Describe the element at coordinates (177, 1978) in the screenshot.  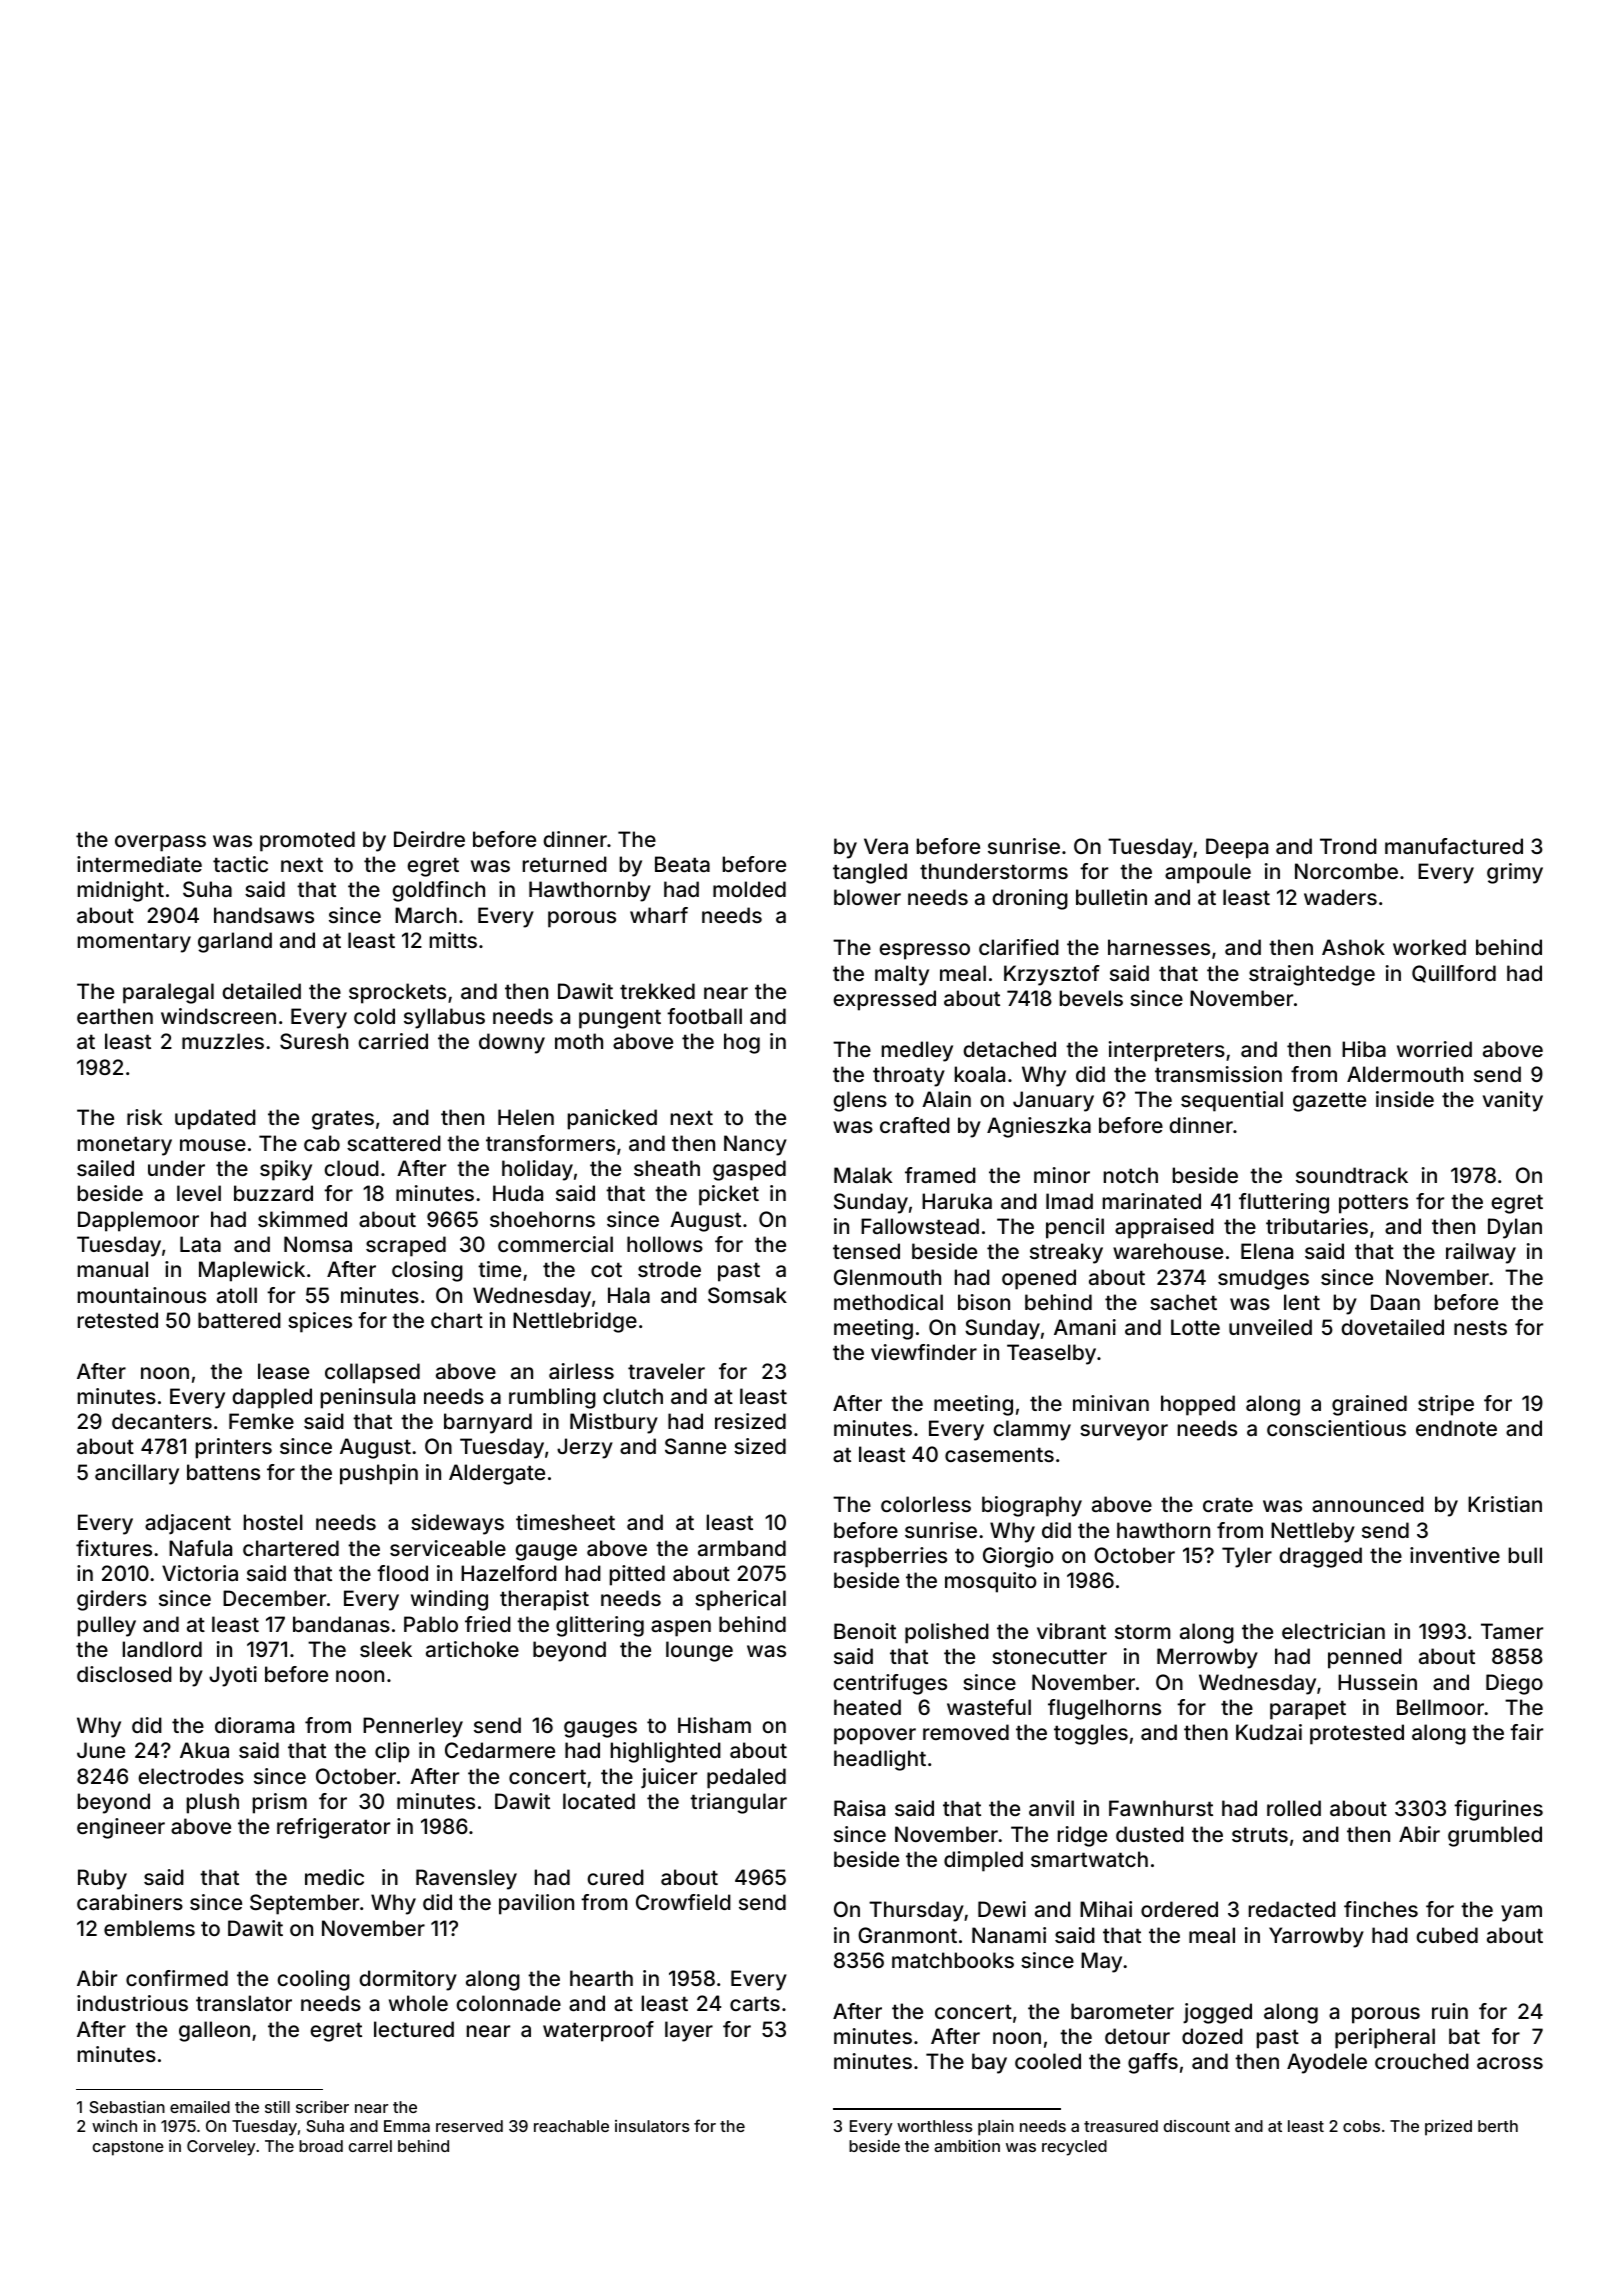
I see `confirmed` at that location.
